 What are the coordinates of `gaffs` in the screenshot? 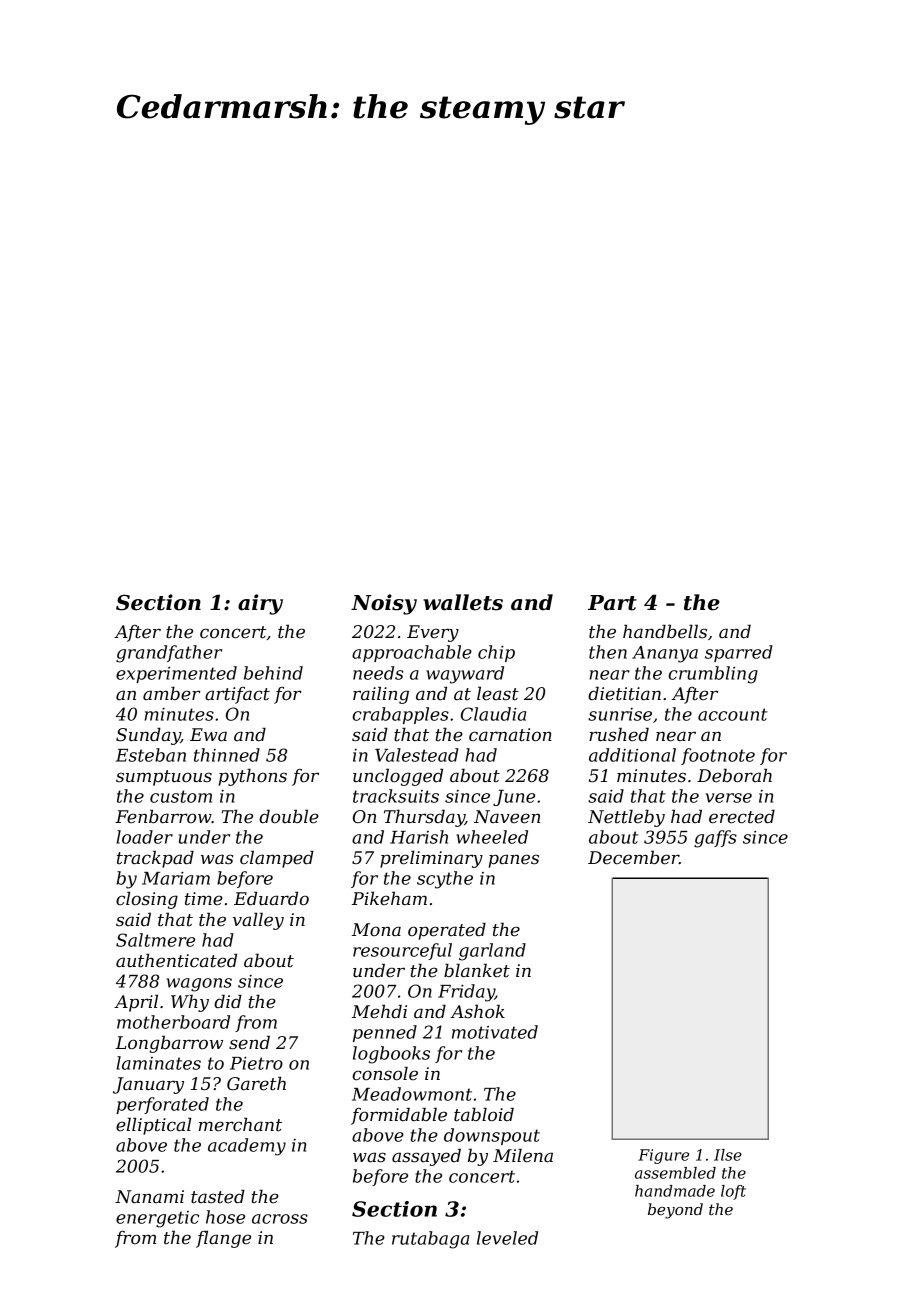 It's located at (715, 839).
